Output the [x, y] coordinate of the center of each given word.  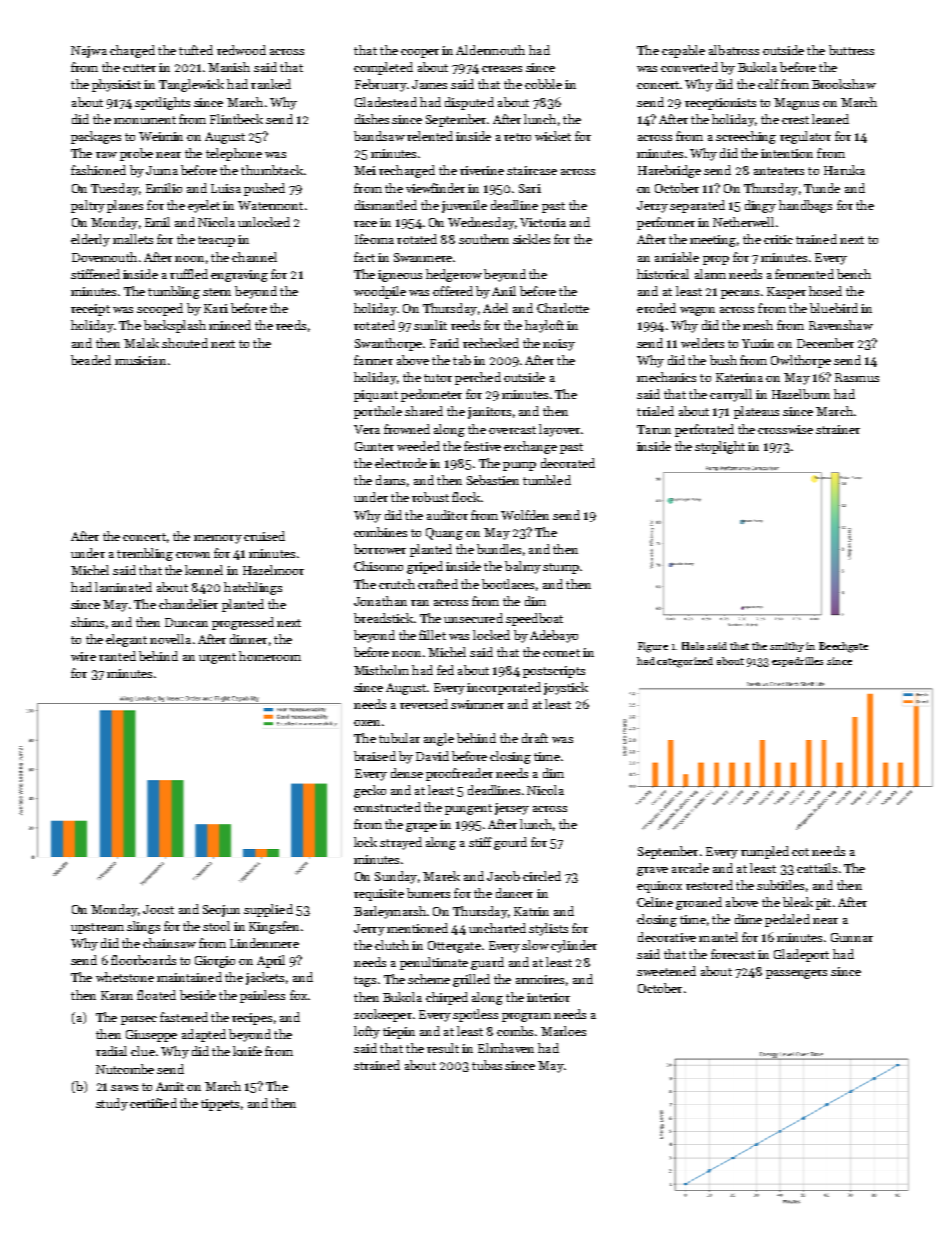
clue [143, 1051]
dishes [372, 119]
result [443, 1048]
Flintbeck [236, 119]
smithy [787, 647]
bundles [499, 549]
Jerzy [652, 207]
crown [193, 555]
